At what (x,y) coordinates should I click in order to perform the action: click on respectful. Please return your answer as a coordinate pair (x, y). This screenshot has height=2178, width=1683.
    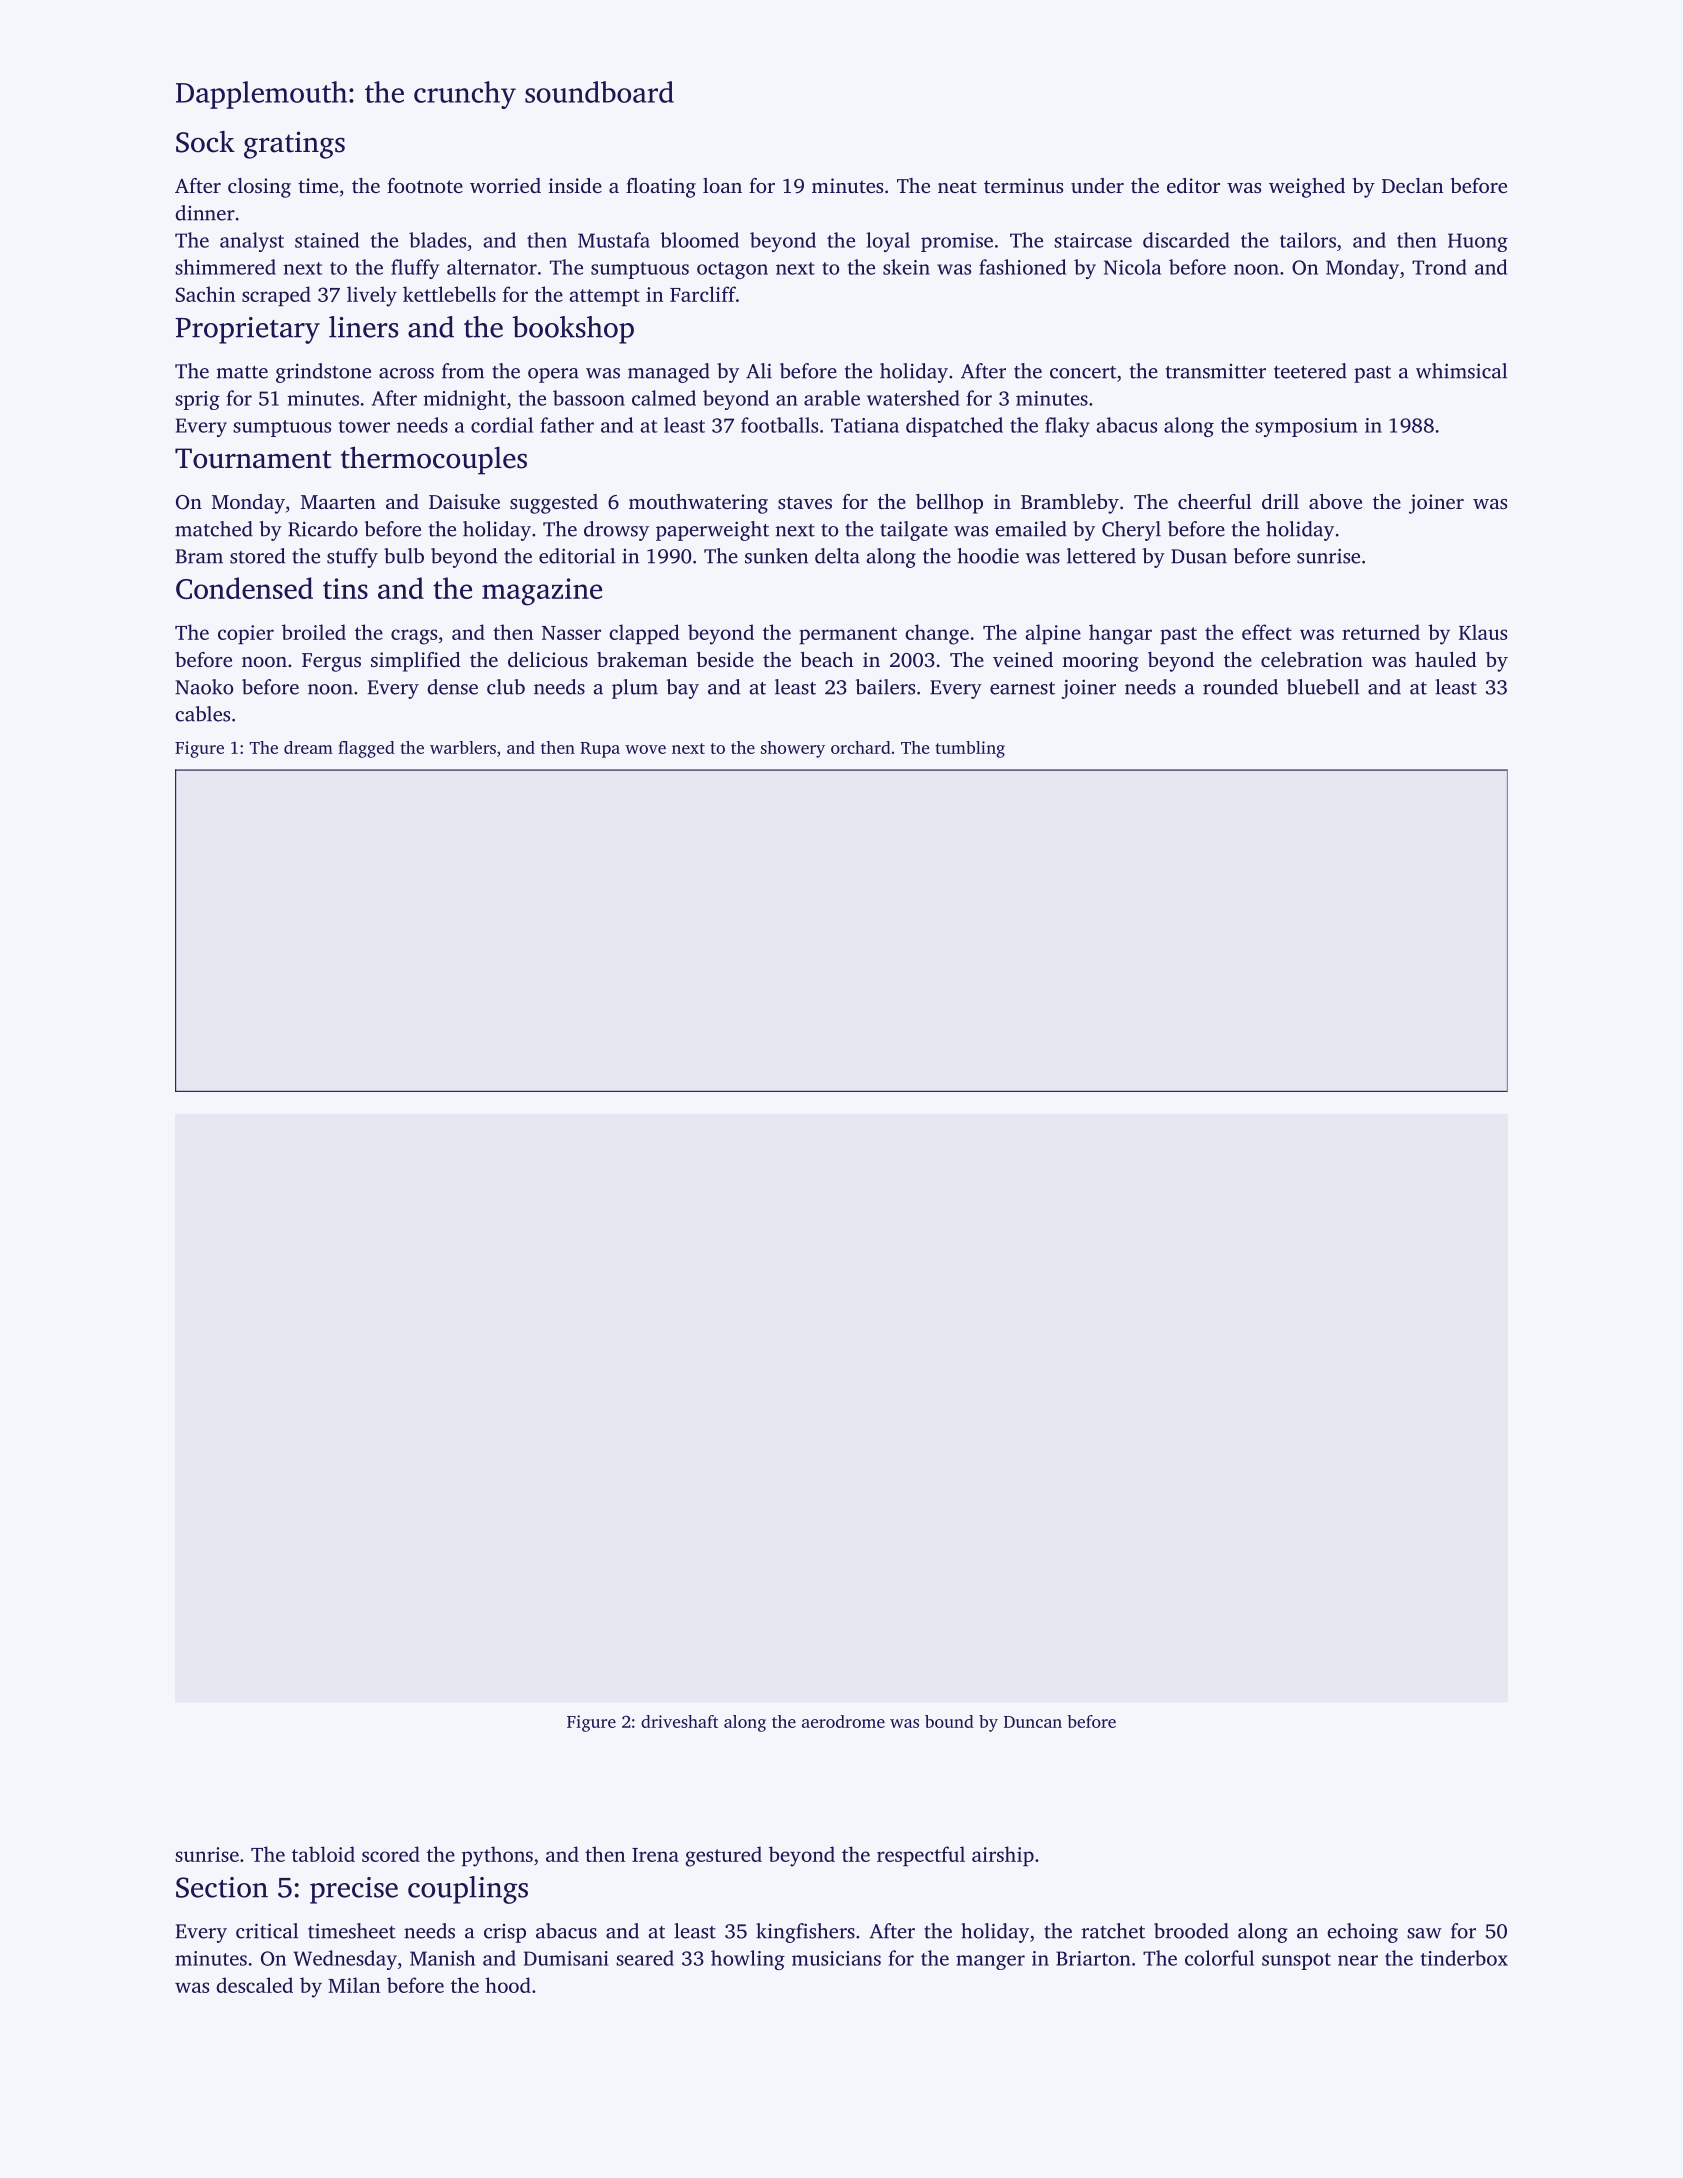
    Looking at the image, I should click on (921, 1856).
